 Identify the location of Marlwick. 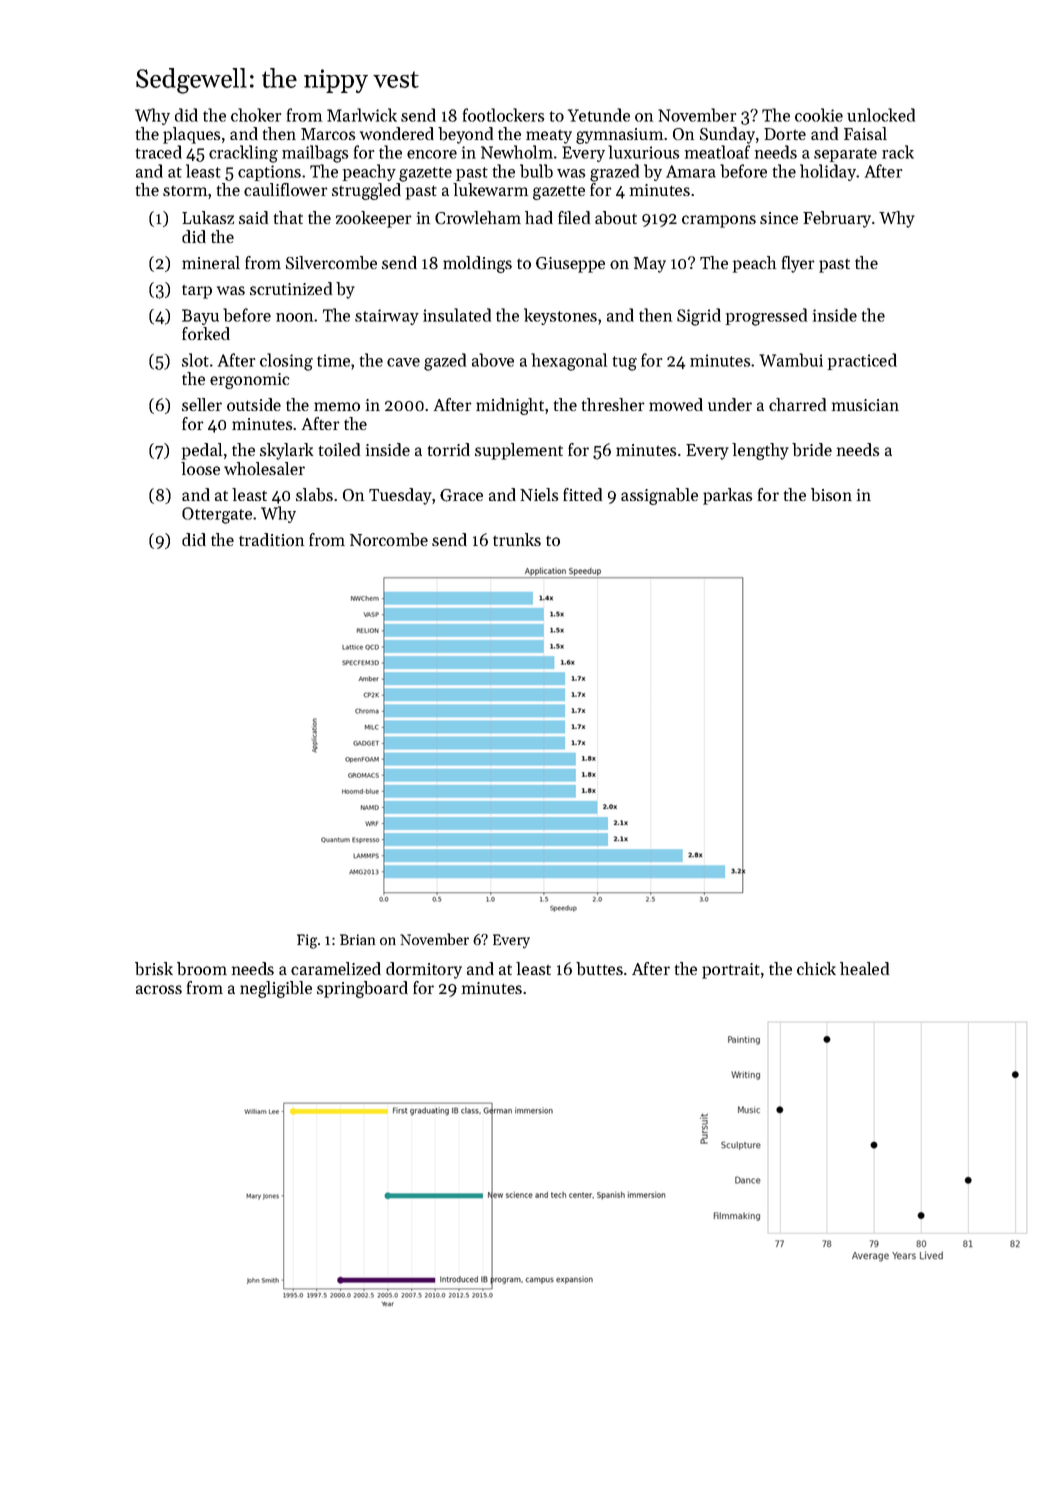
(362, 115).
